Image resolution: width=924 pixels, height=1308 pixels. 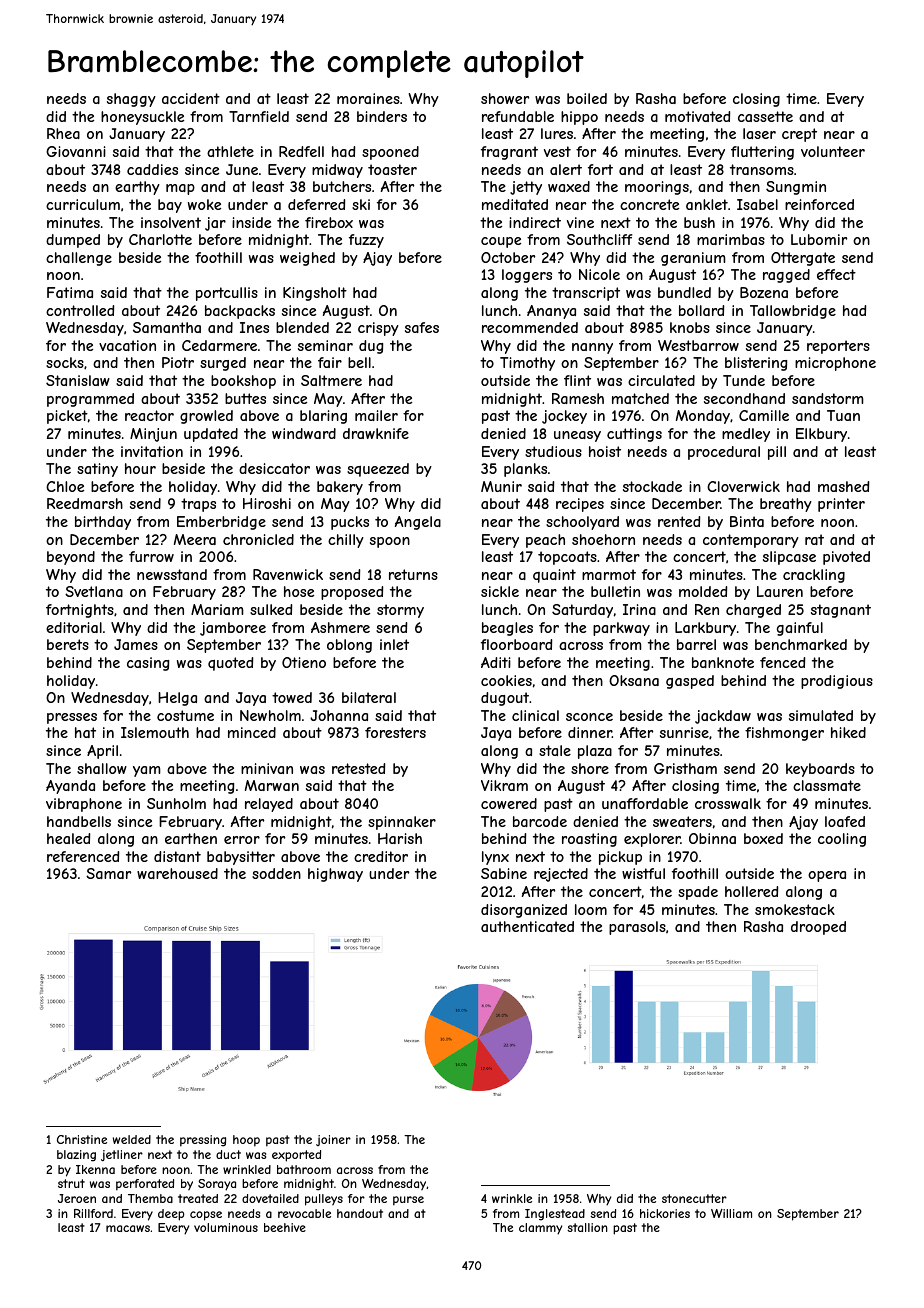 I want to click on stallion, so click(x=587, y=1227).
